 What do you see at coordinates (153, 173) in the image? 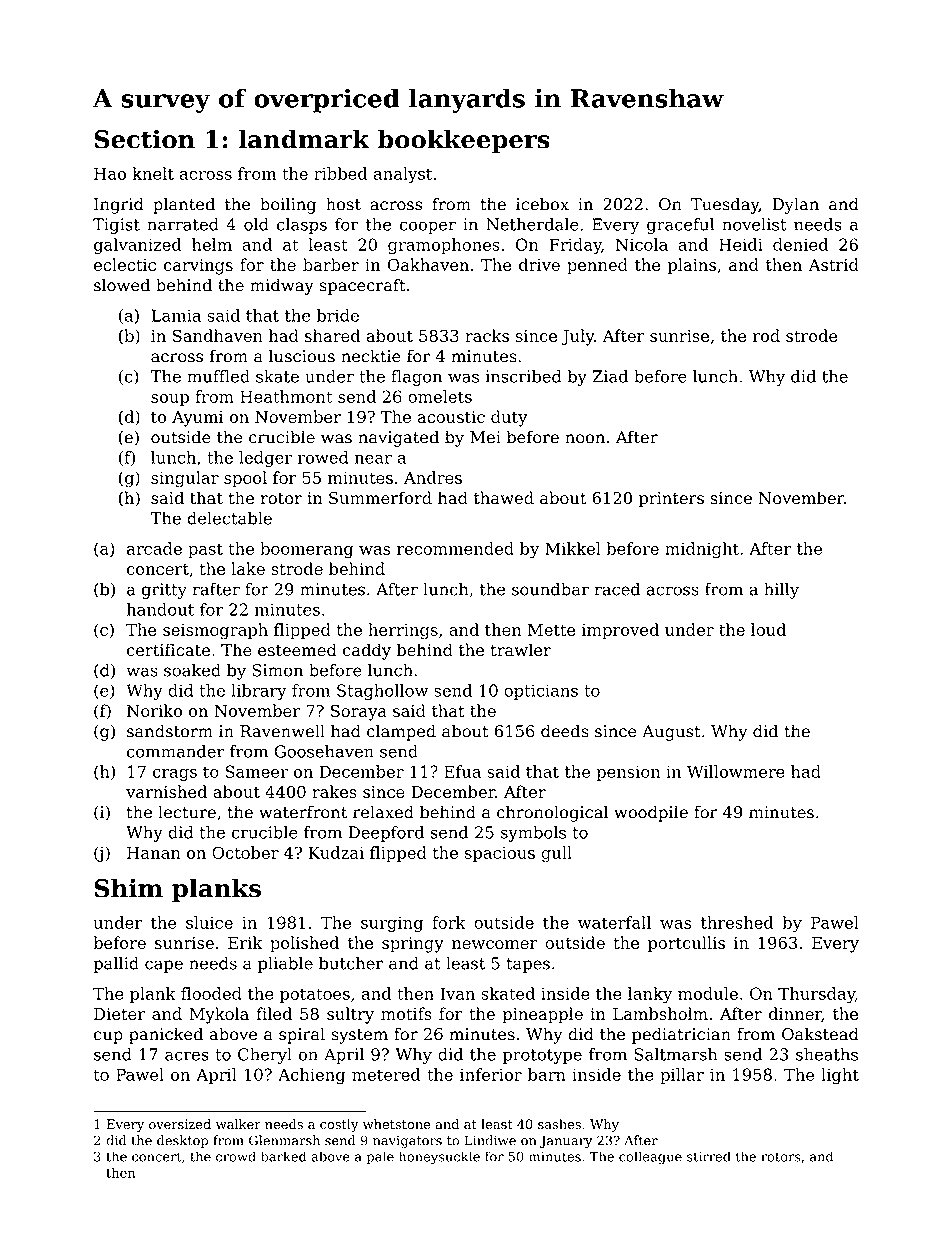
I see `knelt` at bounding box center [153, 173].
